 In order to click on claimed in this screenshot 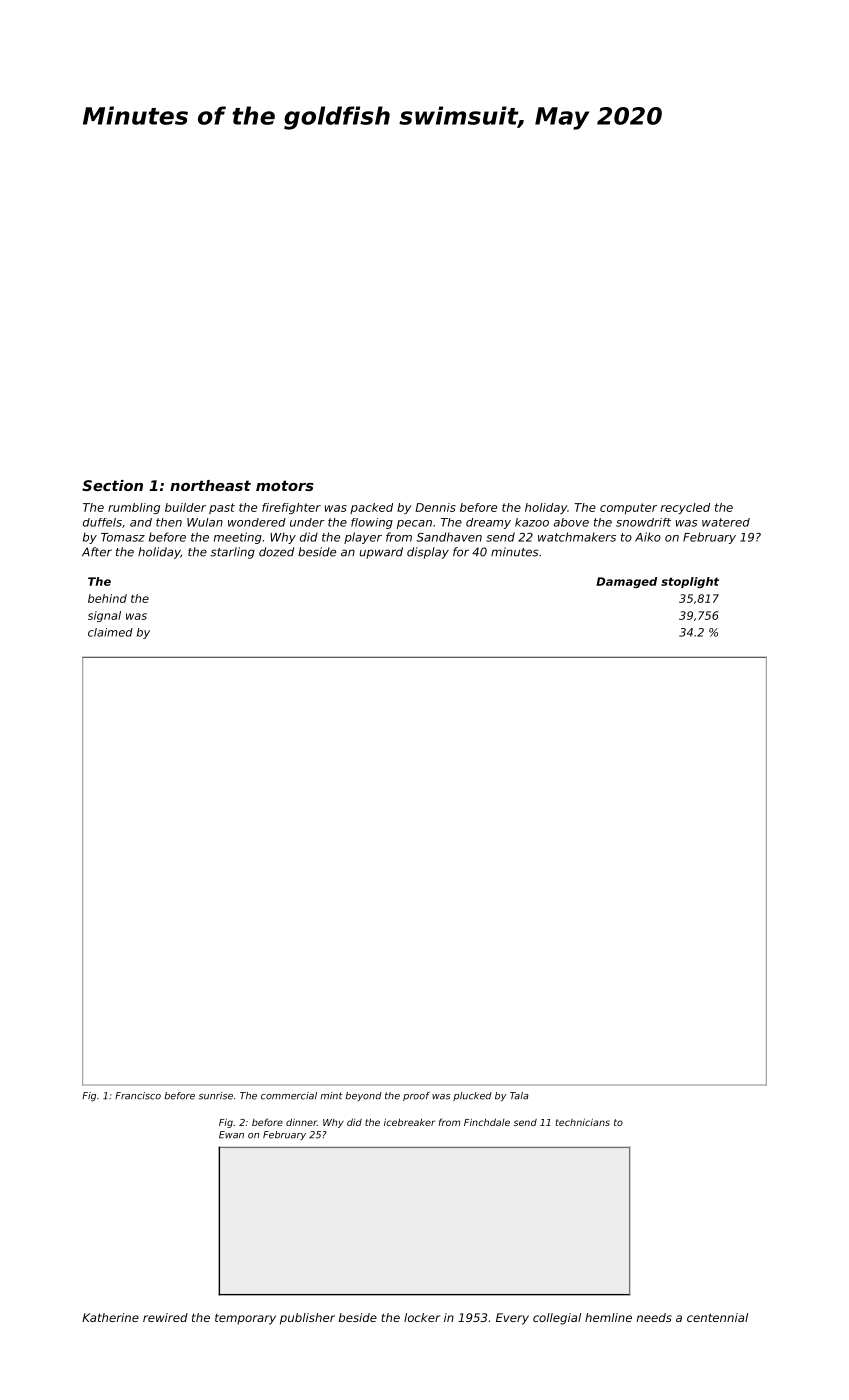, I will do `click(110, 632)`.
